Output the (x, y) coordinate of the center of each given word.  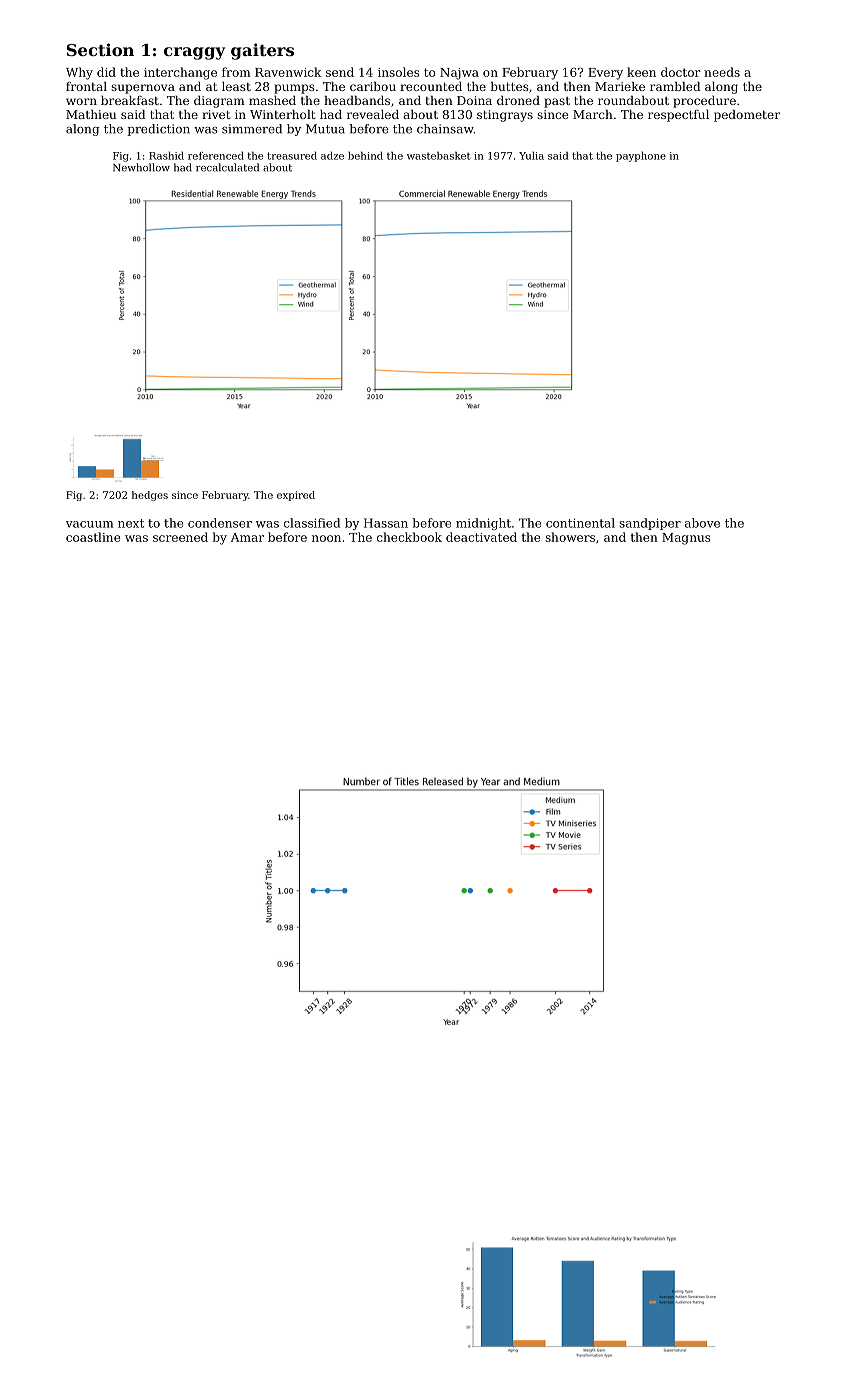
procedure (704, 102)
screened (180, 537)
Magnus (686, 539)
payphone (641, 157)
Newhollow (141, 167)
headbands (357, 100)
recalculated (227, 167)
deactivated (481, 537)
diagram (219, 102)
